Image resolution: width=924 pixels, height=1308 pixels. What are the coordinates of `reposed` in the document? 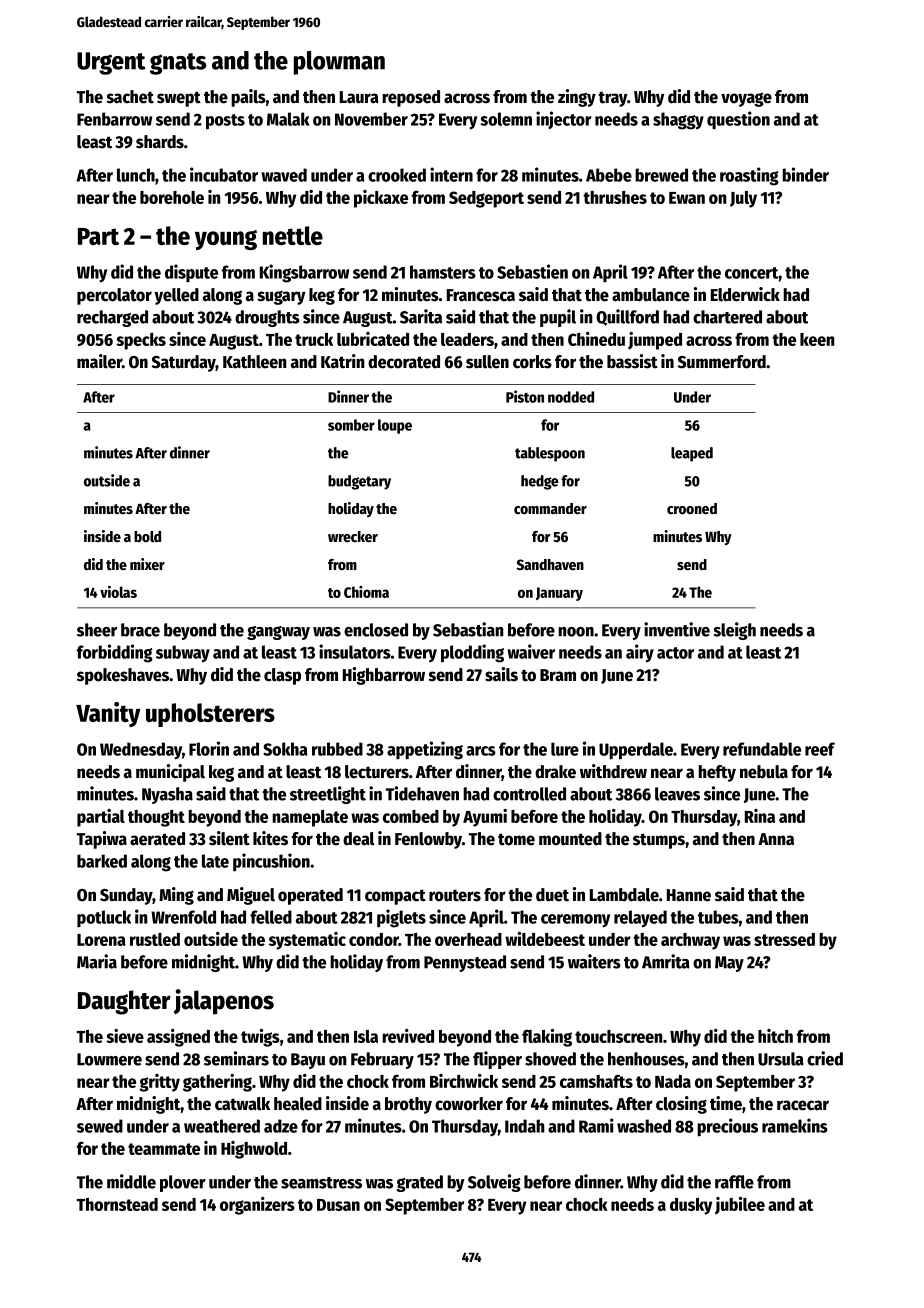 It's located at (411, 98).
